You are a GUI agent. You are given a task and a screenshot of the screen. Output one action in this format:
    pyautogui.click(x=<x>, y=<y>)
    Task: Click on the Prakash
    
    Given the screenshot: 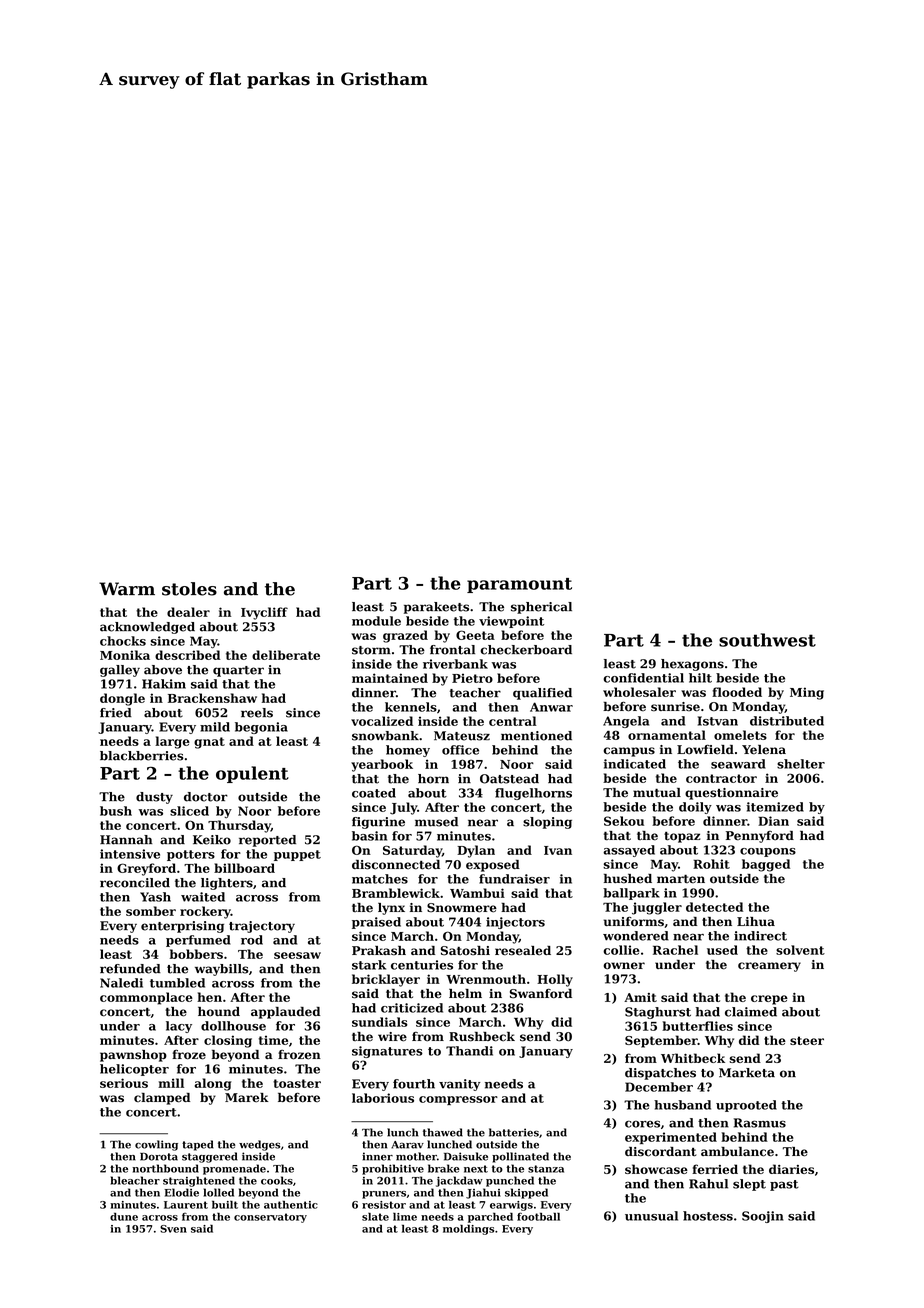 What is the action you would take?
    pyautogui.click(x=379, y=951)
